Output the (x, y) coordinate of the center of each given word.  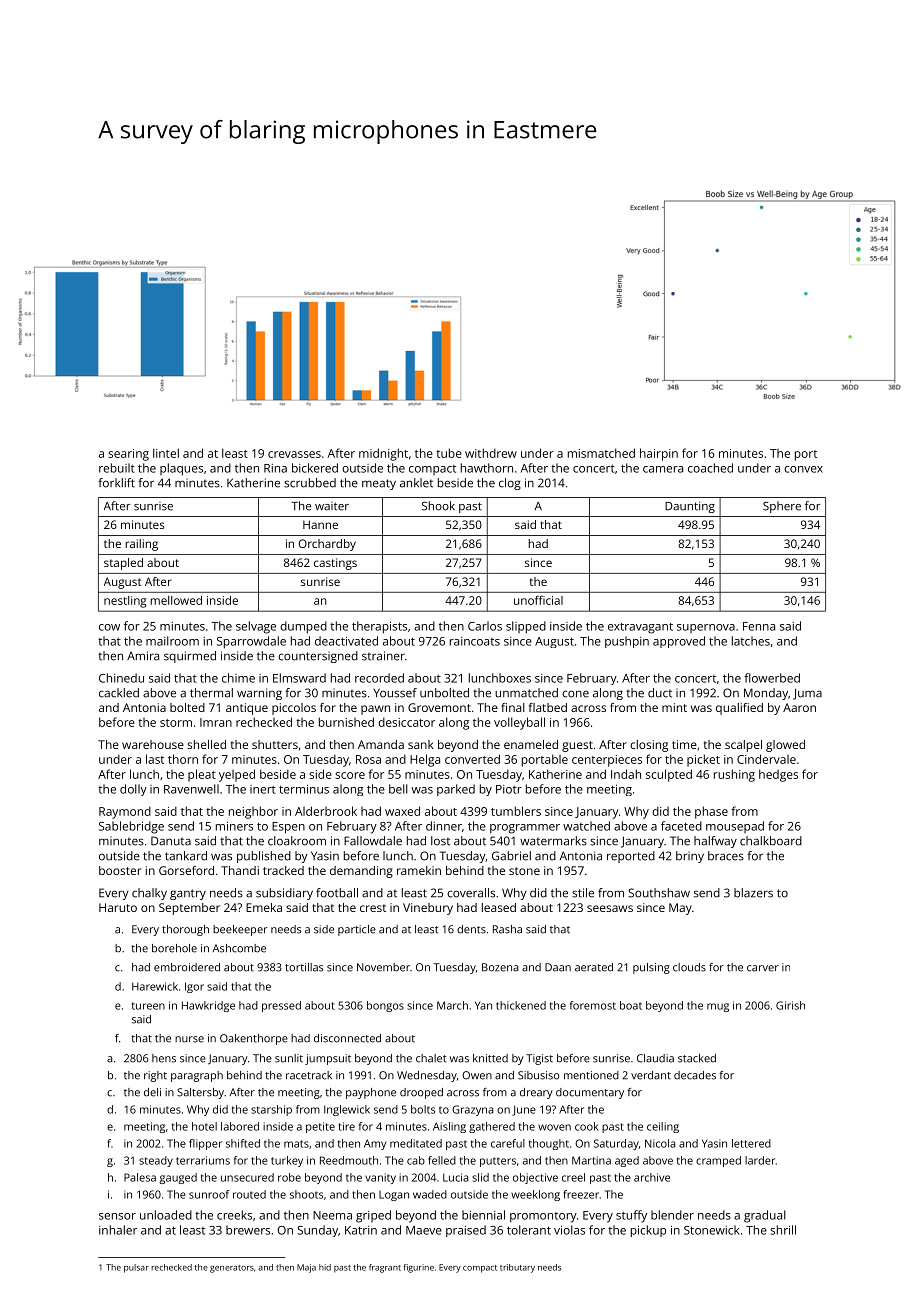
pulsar (136, 1268)
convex (803, 469)
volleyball (519, 723)
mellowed (176, 600)
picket (703, 760)
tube (449, 453)
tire (346, 1126)
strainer (383, 656)
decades (695, 1075)
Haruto (118, 907)
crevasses (294, 454)
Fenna (759, 626)
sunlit (289, 1058)
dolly (133, 790)
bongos (385, 1006)
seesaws (610, 908)
